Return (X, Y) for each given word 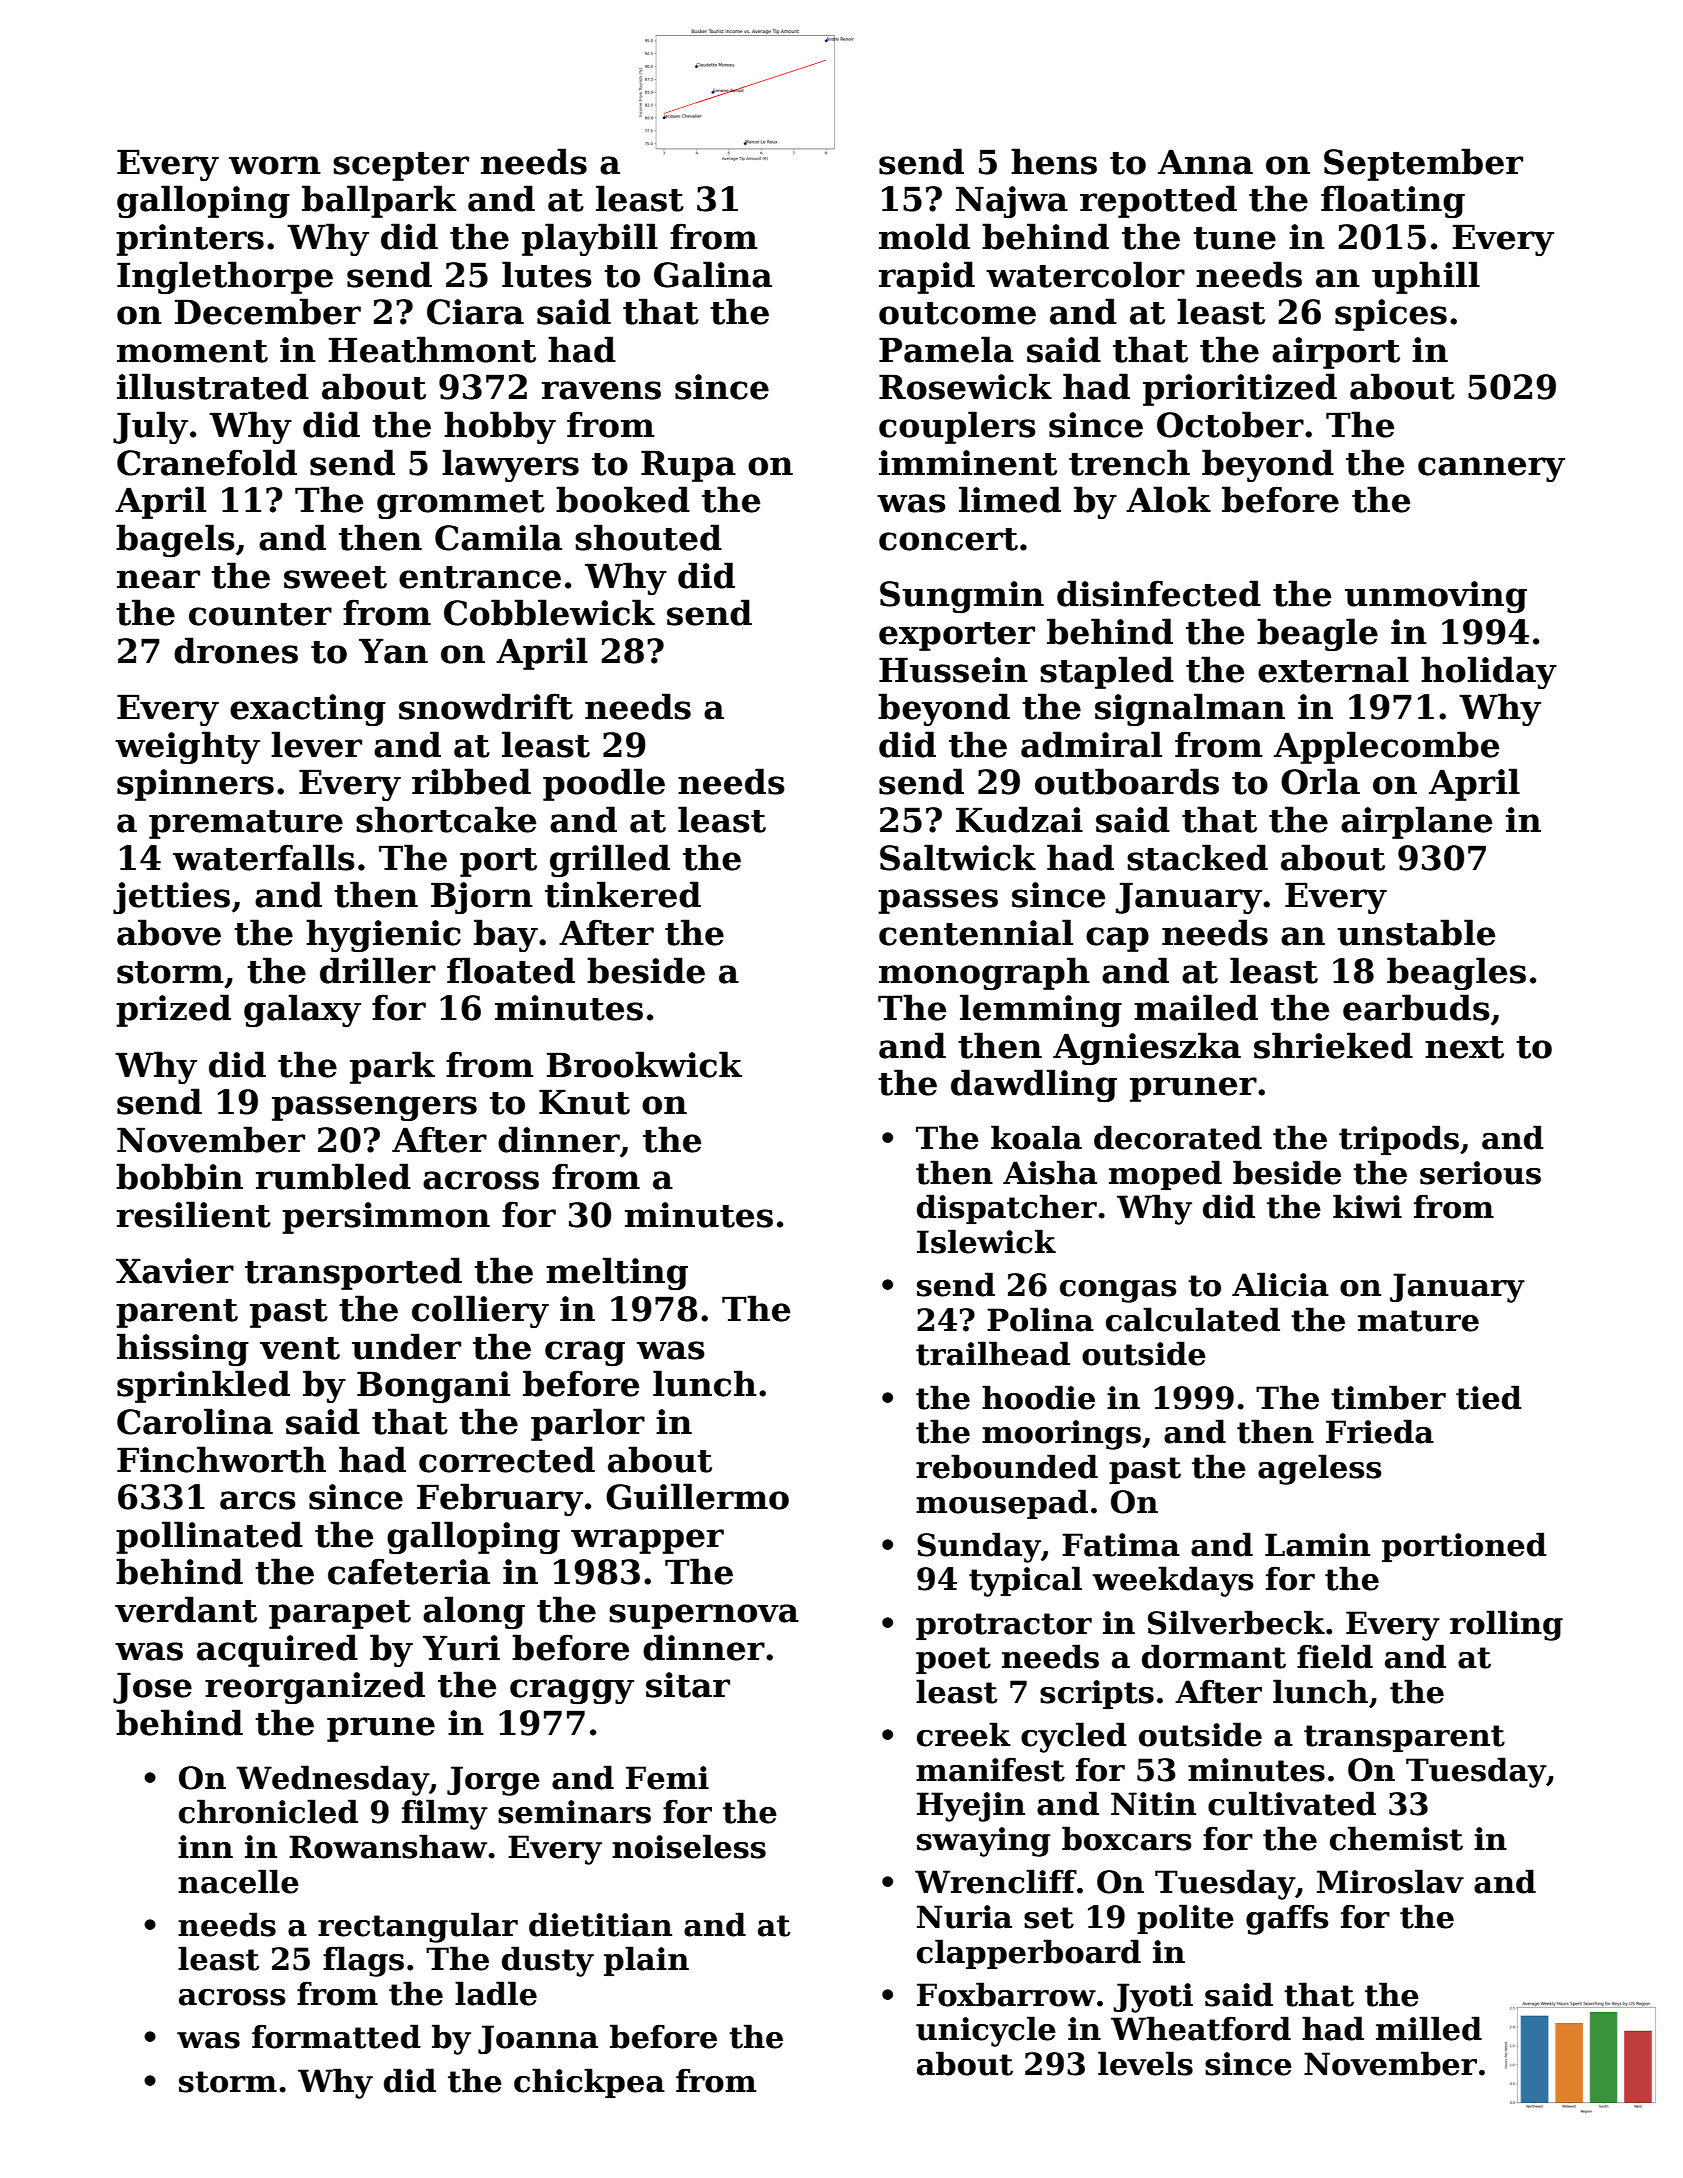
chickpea (589, 2083)
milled (1429, 2028)
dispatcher (1007, 1209)
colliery (480, 1311)
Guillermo (697, 1496)
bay (506, 935)
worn (275, 165)
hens (1054, 161)
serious (1480, 1173)
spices (1391, 315)
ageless (1320, 1469)
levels (1145, 2063)
